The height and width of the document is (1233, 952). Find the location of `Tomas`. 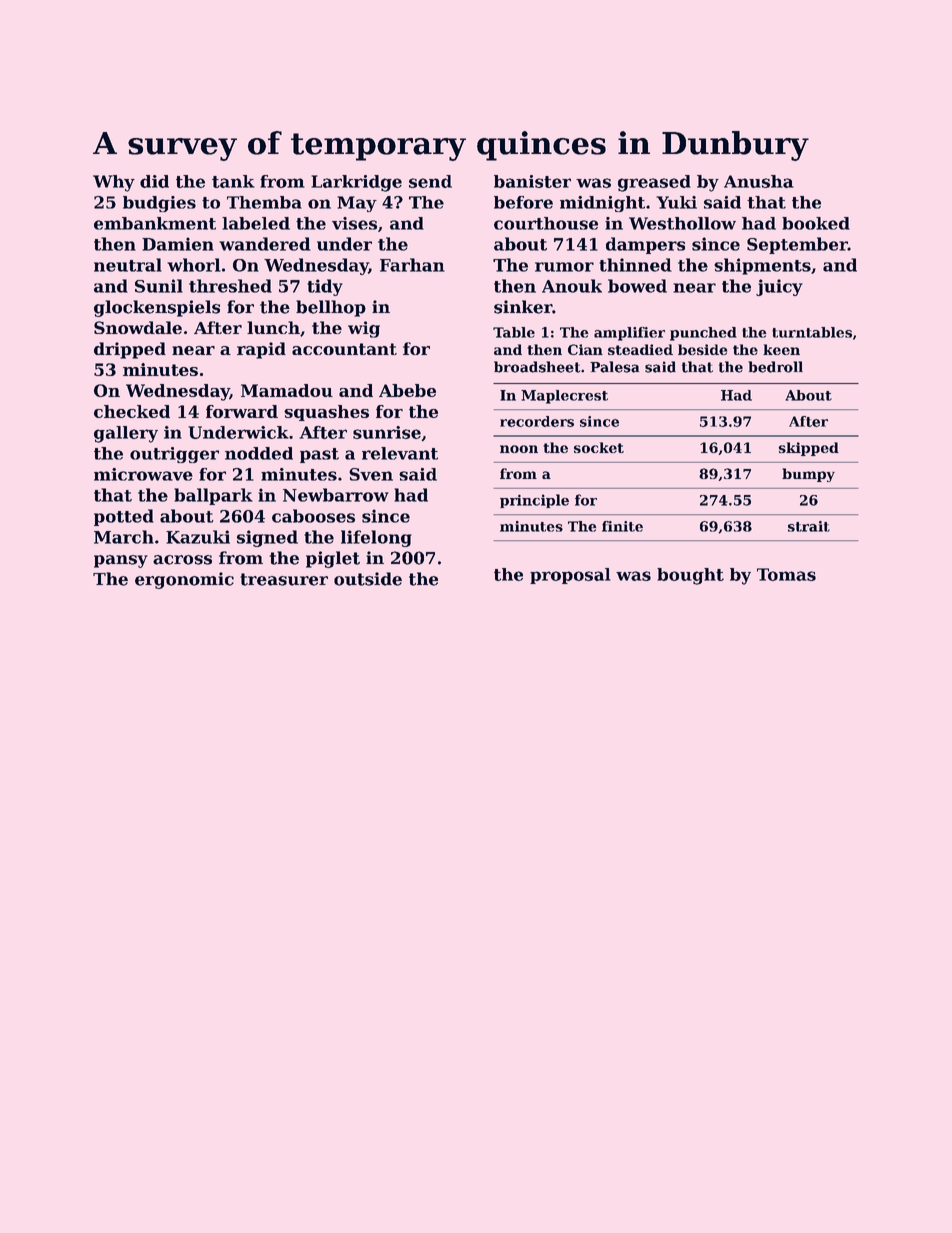

Tomas is located at coordinates (786, 574).
